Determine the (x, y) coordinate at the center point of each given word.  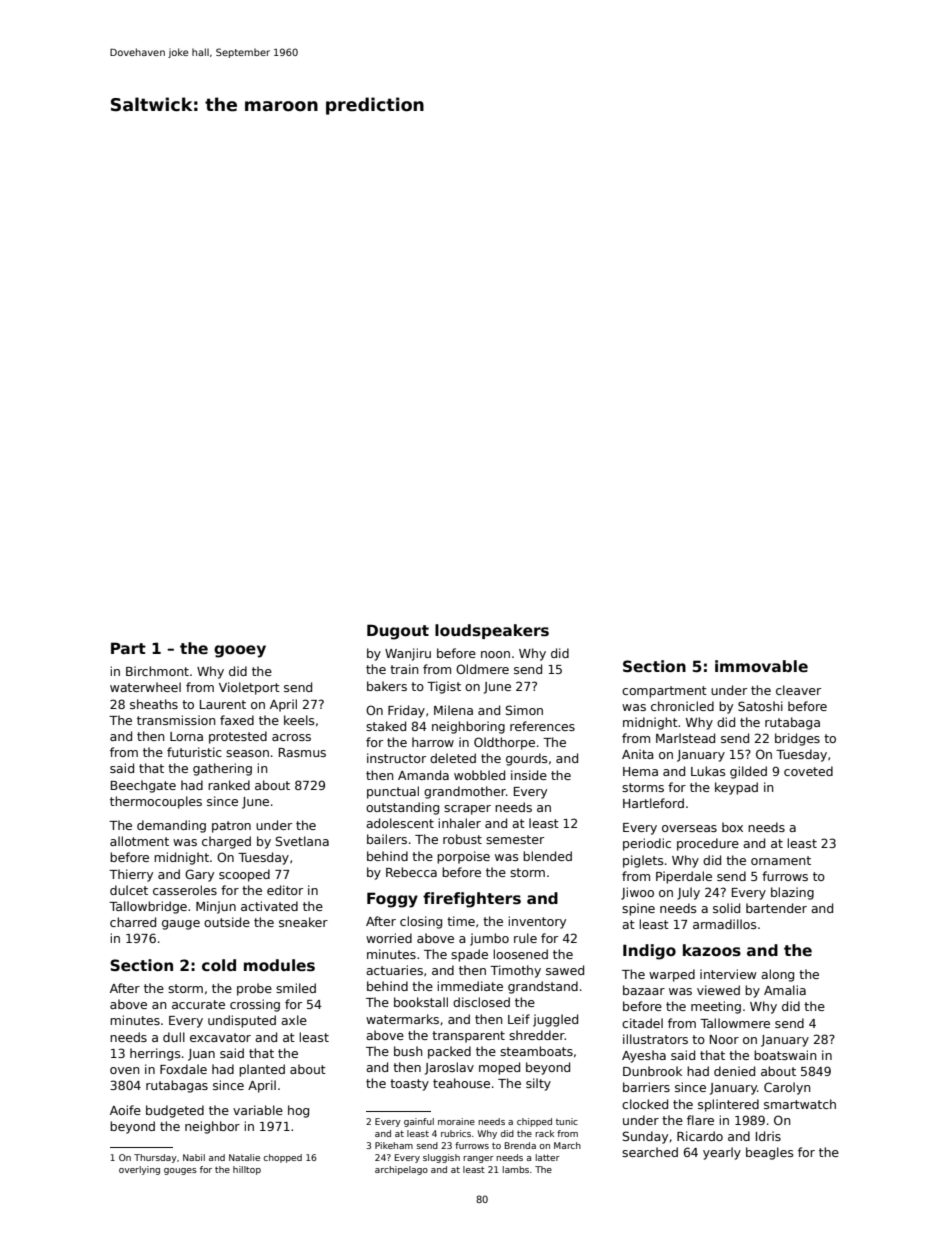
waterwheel (145, 687)
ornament (781, 860)
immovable (761, 666)
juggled (555, 1020)
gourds (526, 759)
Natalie (244, 1157)
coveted (808, 771)
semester (515, 839)
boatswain (785, 1055)
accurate (198, 1004)
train (404, 669)
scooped (244, 875)
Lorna (186, 736)
